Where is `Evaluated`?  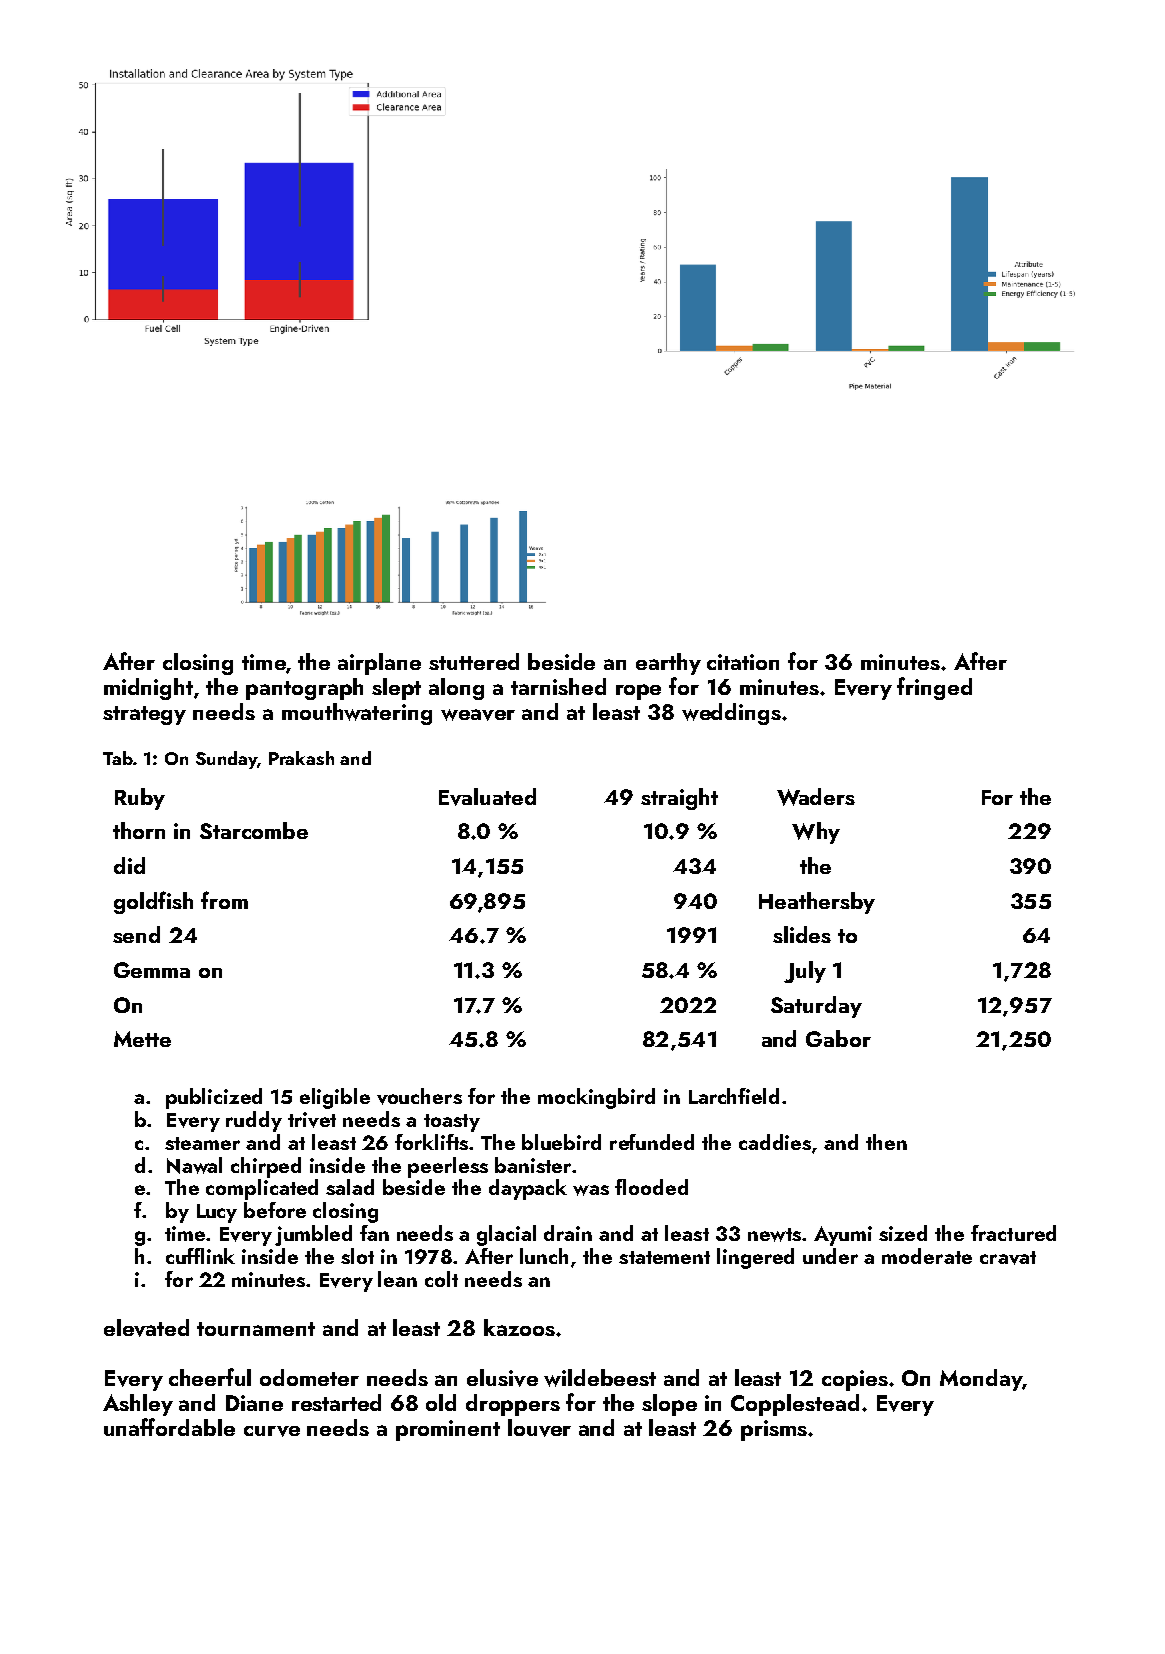
Evaluated is located at coordinates (487, 797).
